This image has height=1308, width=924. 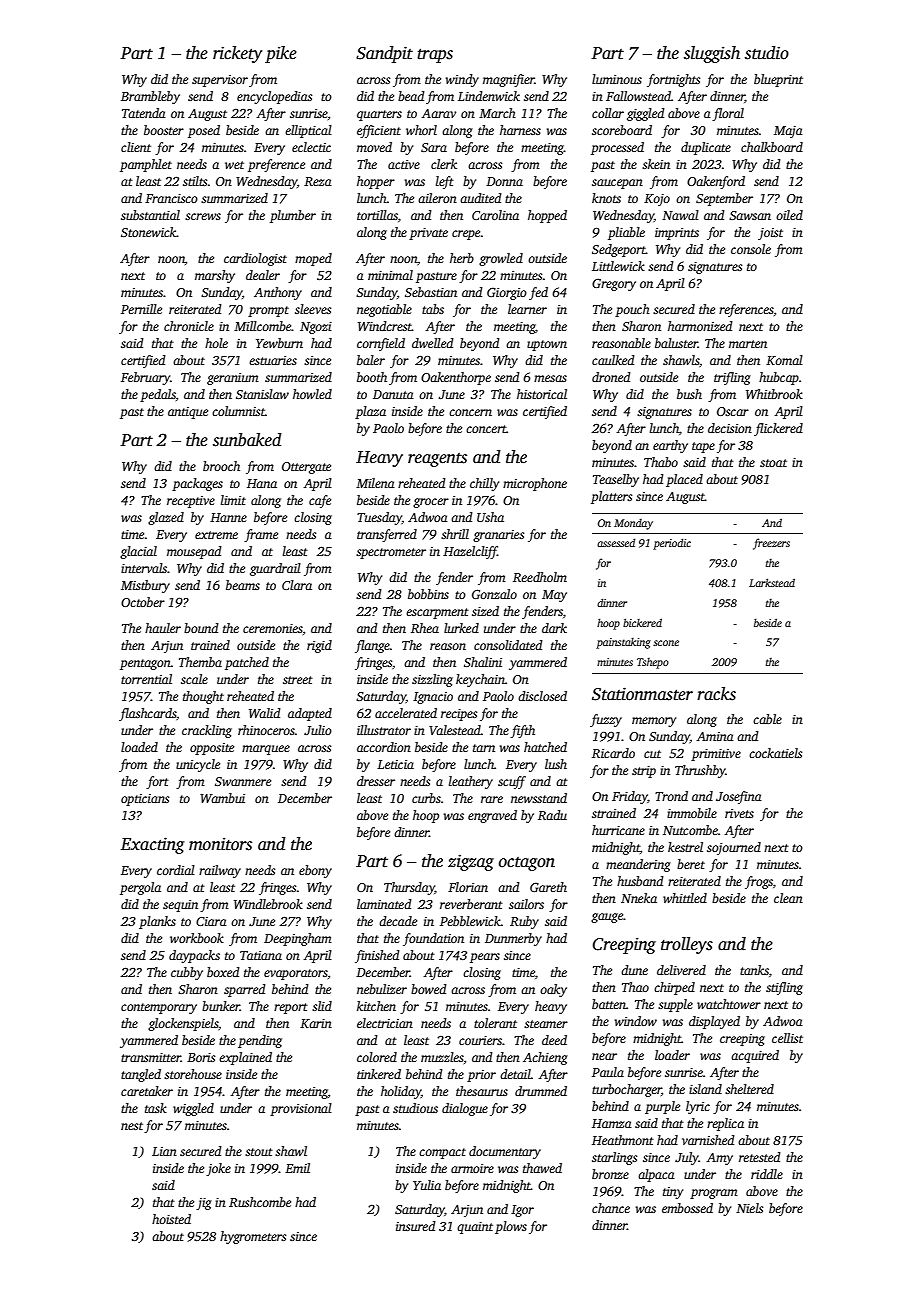 I want to click on rickety, so click(x=237, y=54).
